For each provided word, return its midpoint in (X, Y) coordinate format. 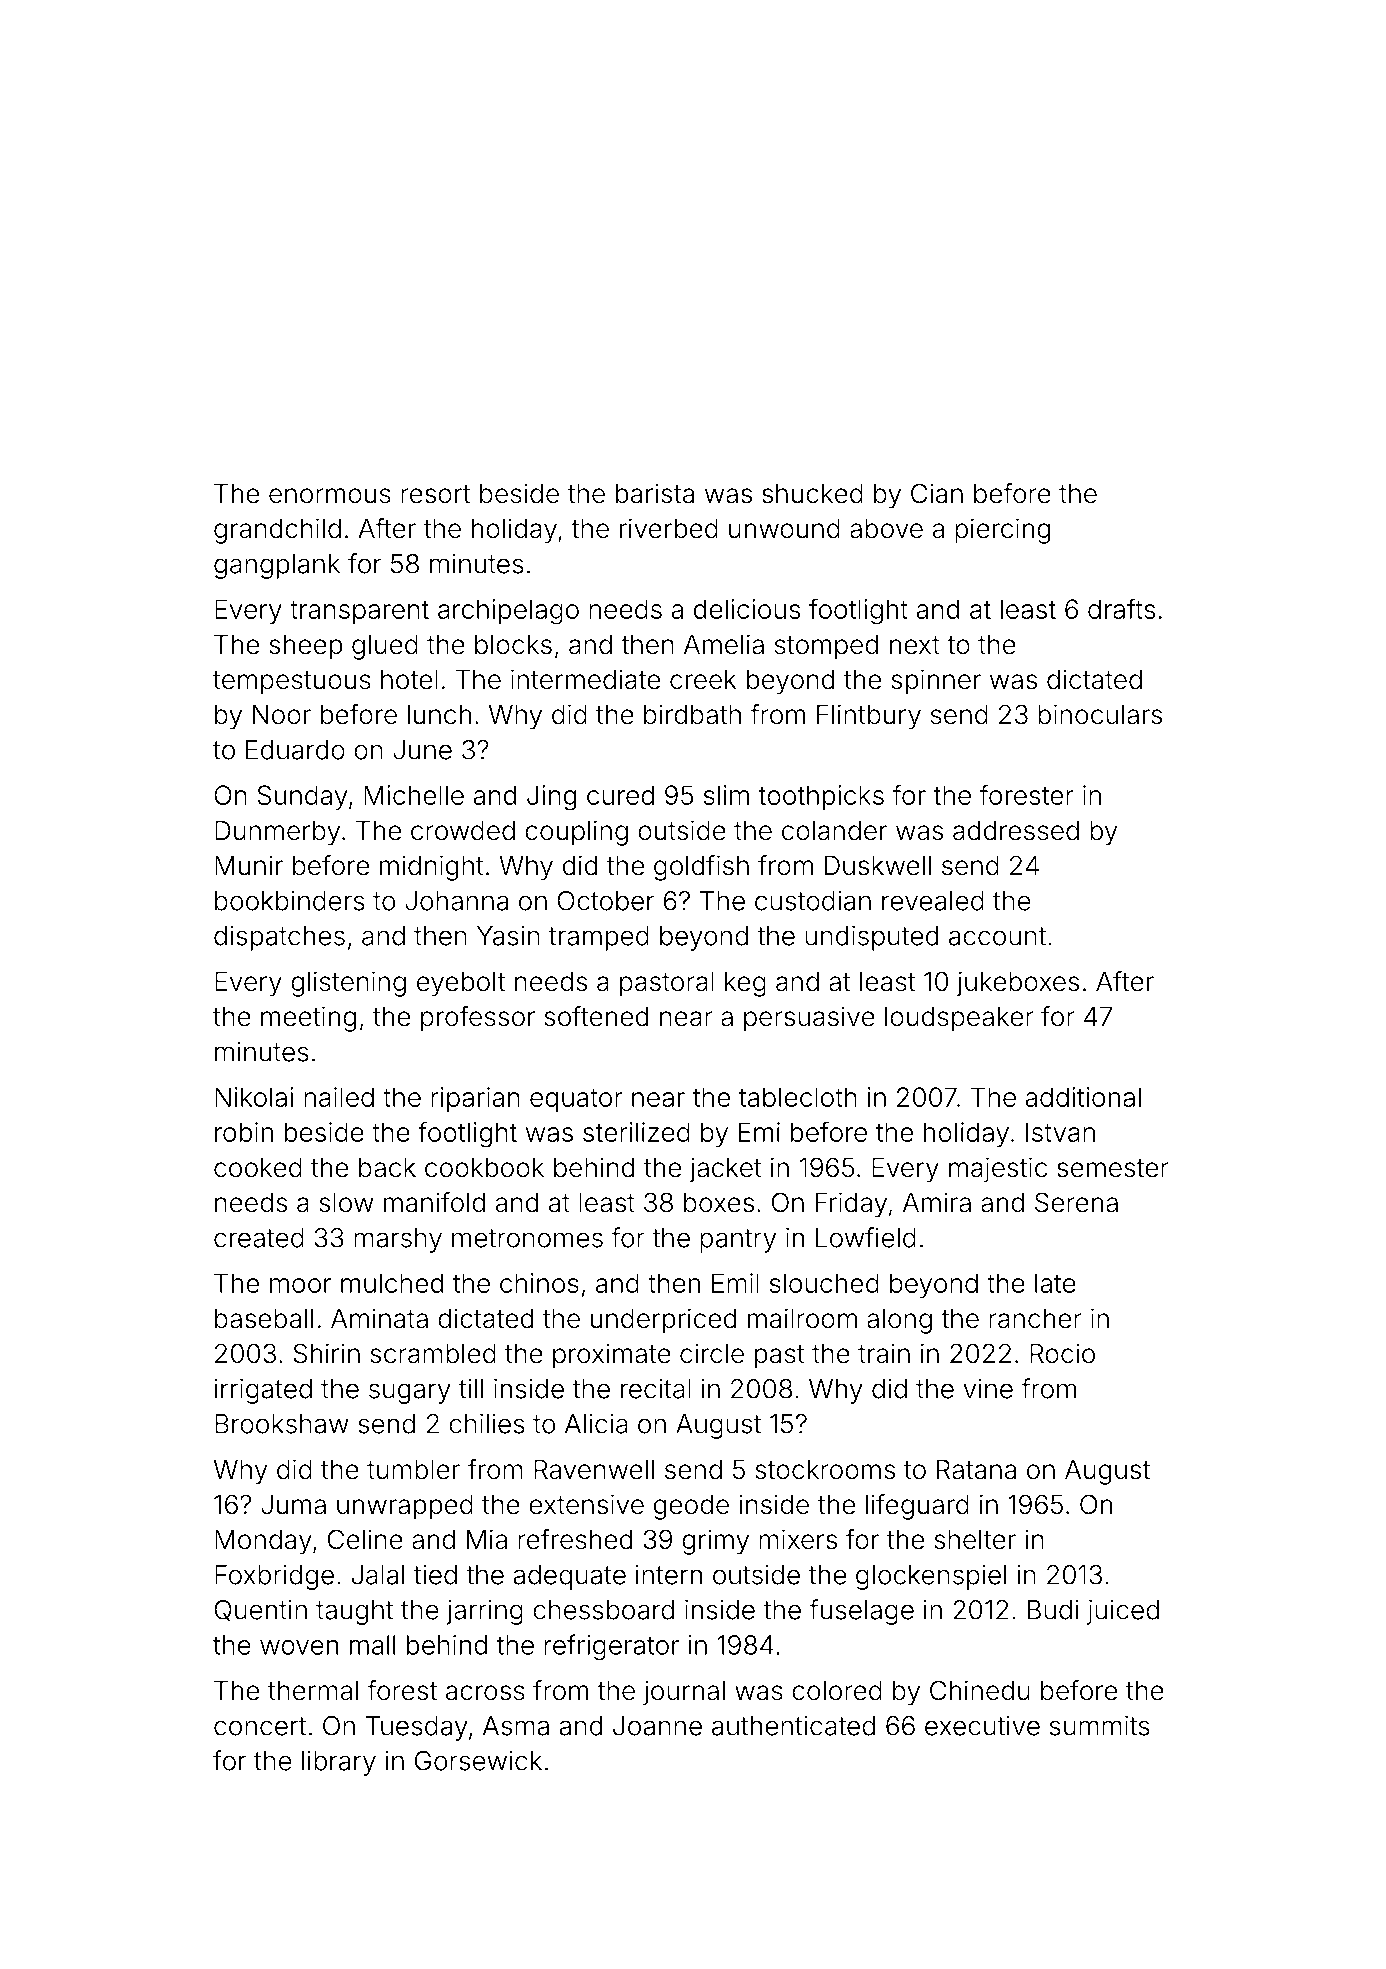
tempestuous (292, 683)
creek (703, 680)
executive (982, 1726)
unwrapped (405, 1507)
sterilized (636, 1132)
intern (669, 1575)
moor (300, 1285)
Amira (937, 1202)
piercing (1002, 531)
